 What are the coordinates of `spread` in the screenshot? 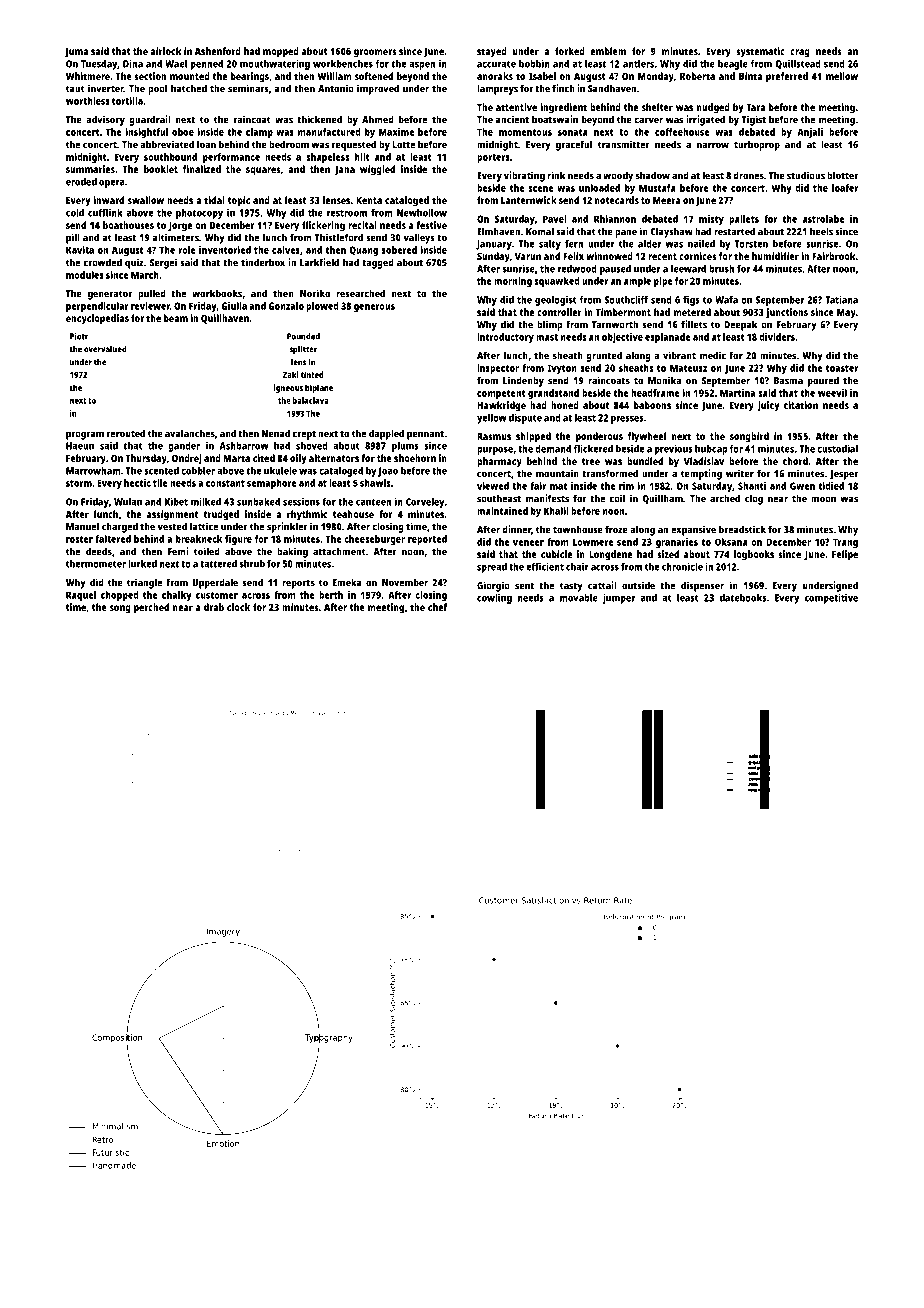 It's located at (492, 568).
